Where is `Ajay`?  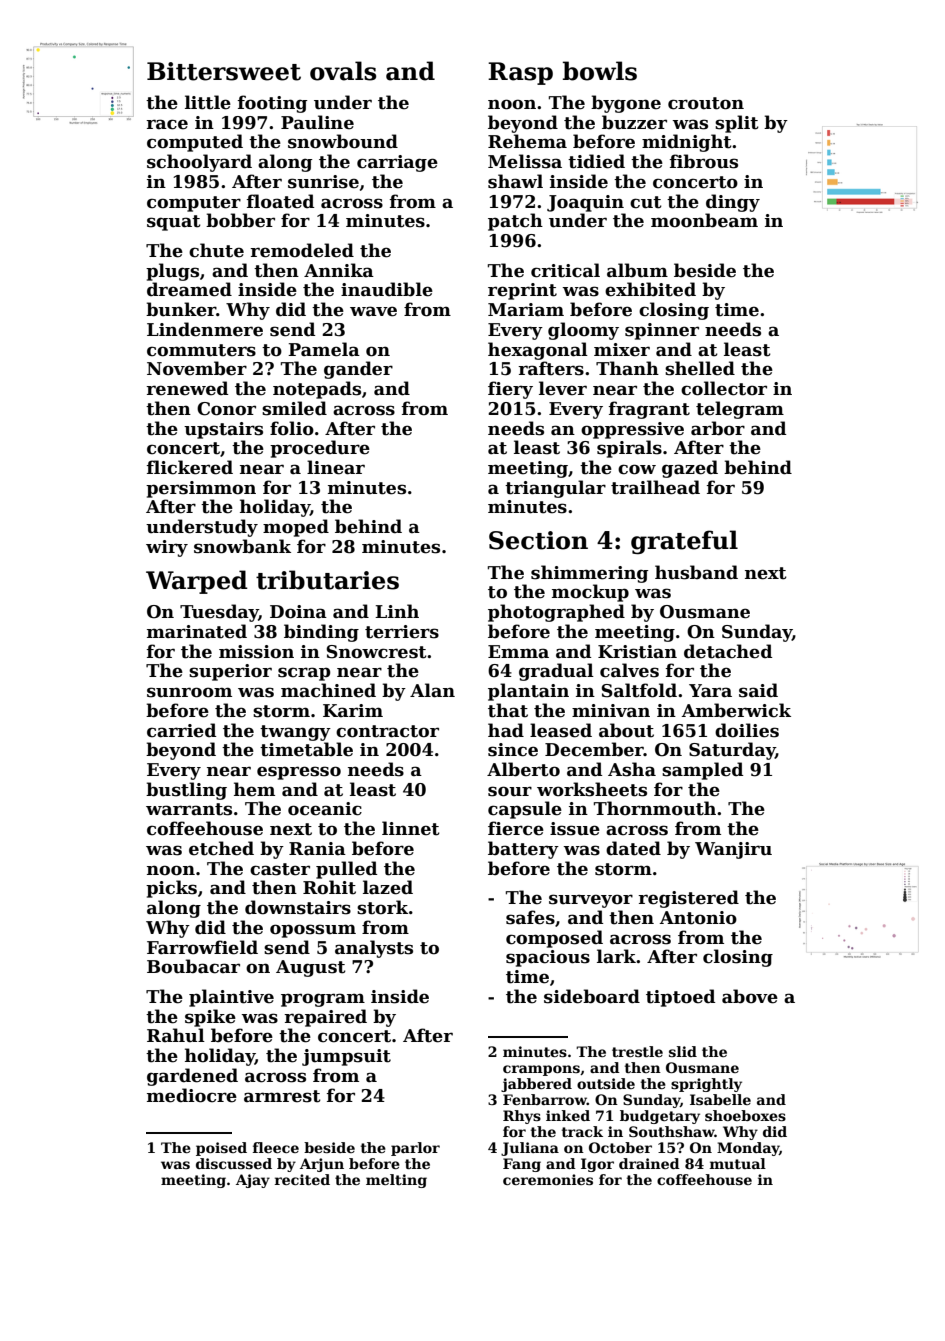
Ajay is located at coordinates (253, 1181).
